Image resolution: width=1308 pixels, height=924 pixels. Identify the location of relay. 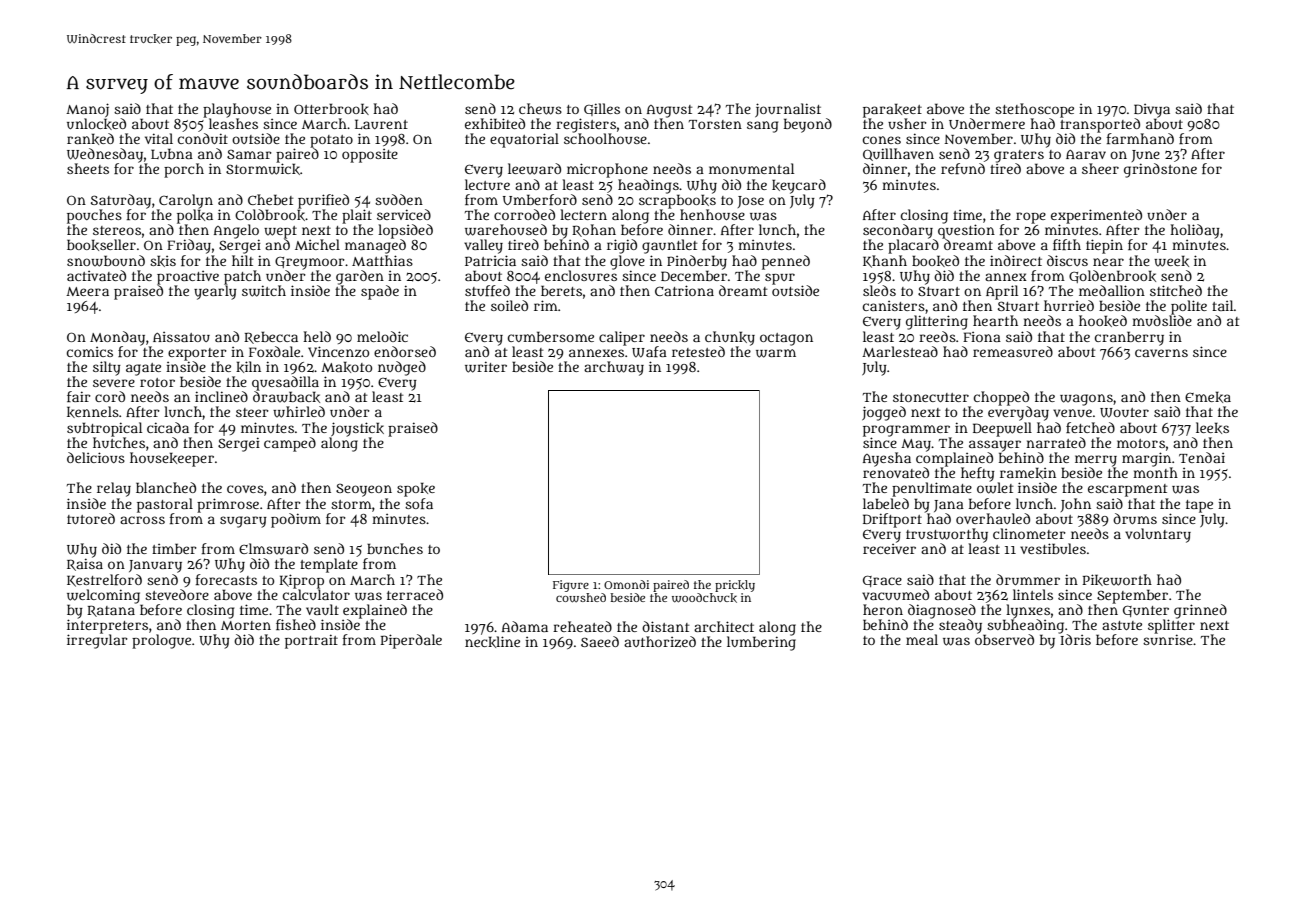
(114, 489).
